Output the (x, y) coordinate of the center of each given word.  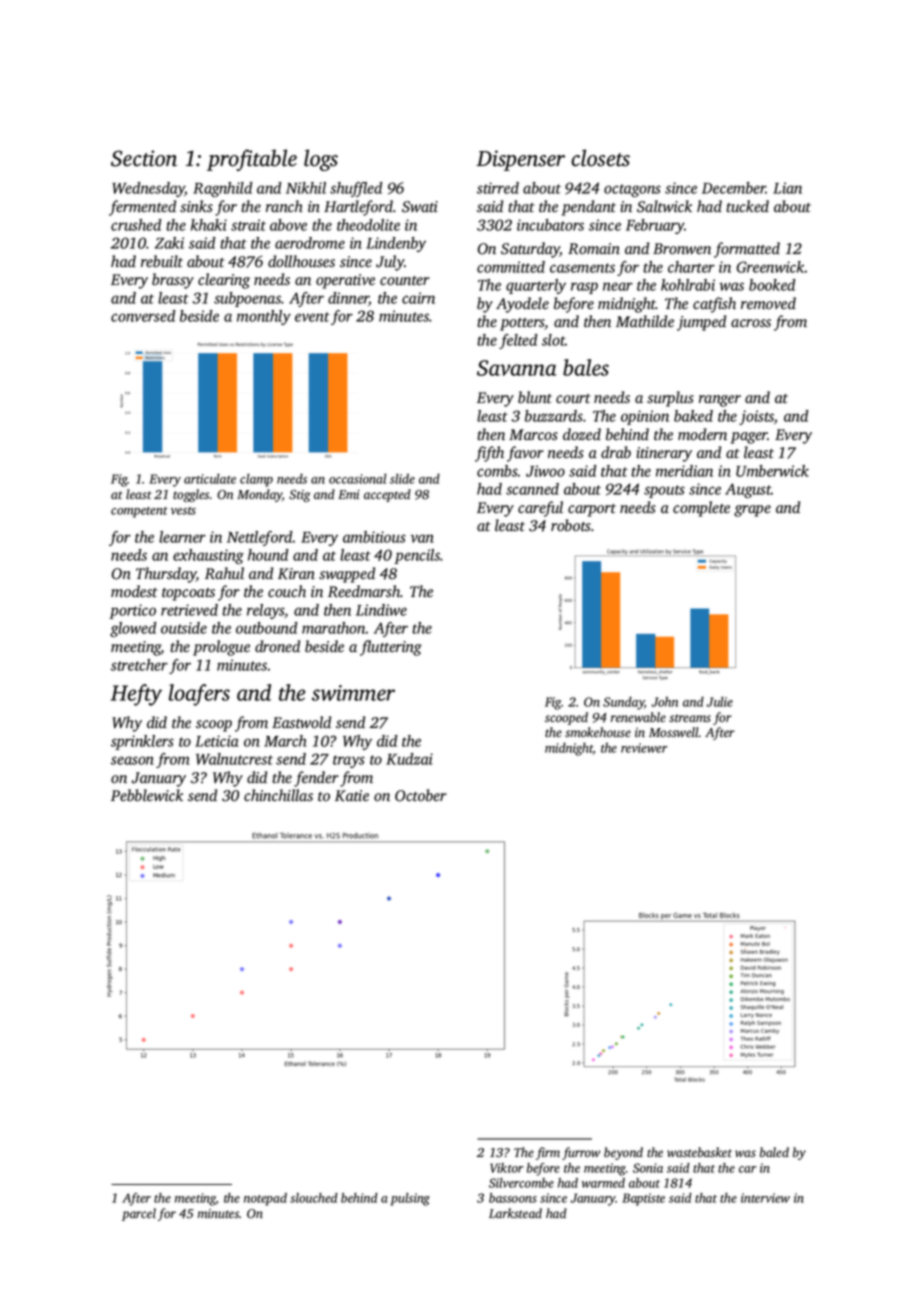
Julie (720, 702)
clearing (224, 281)
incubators (550, 225)
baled (774, 1152)
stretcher (139, 665)
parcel (139, 1214)
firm (548, 1153)
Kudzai (409, 759)
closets (600, 158)
